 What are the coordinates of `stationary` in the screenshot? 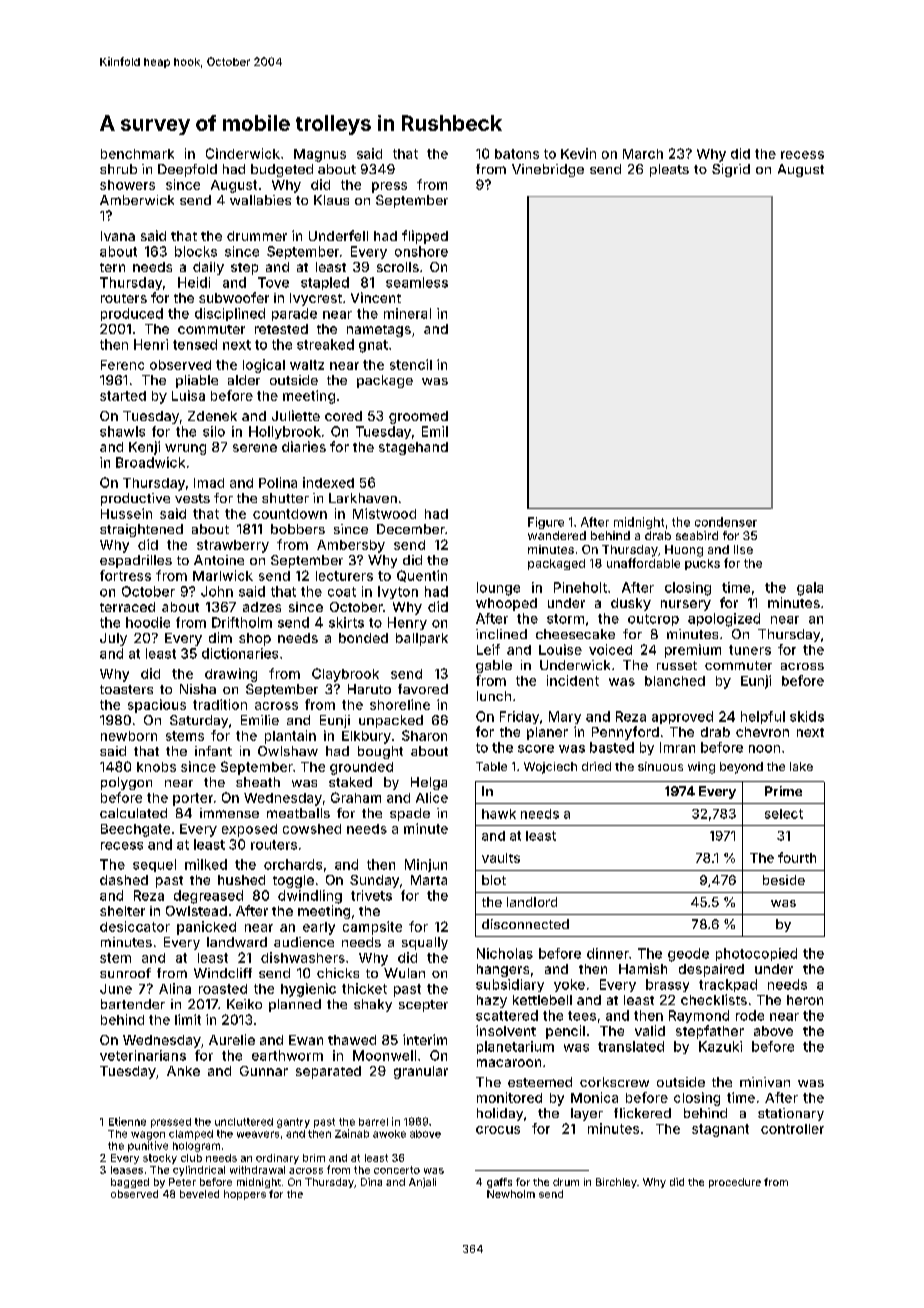 It's located at (791, 1114).
